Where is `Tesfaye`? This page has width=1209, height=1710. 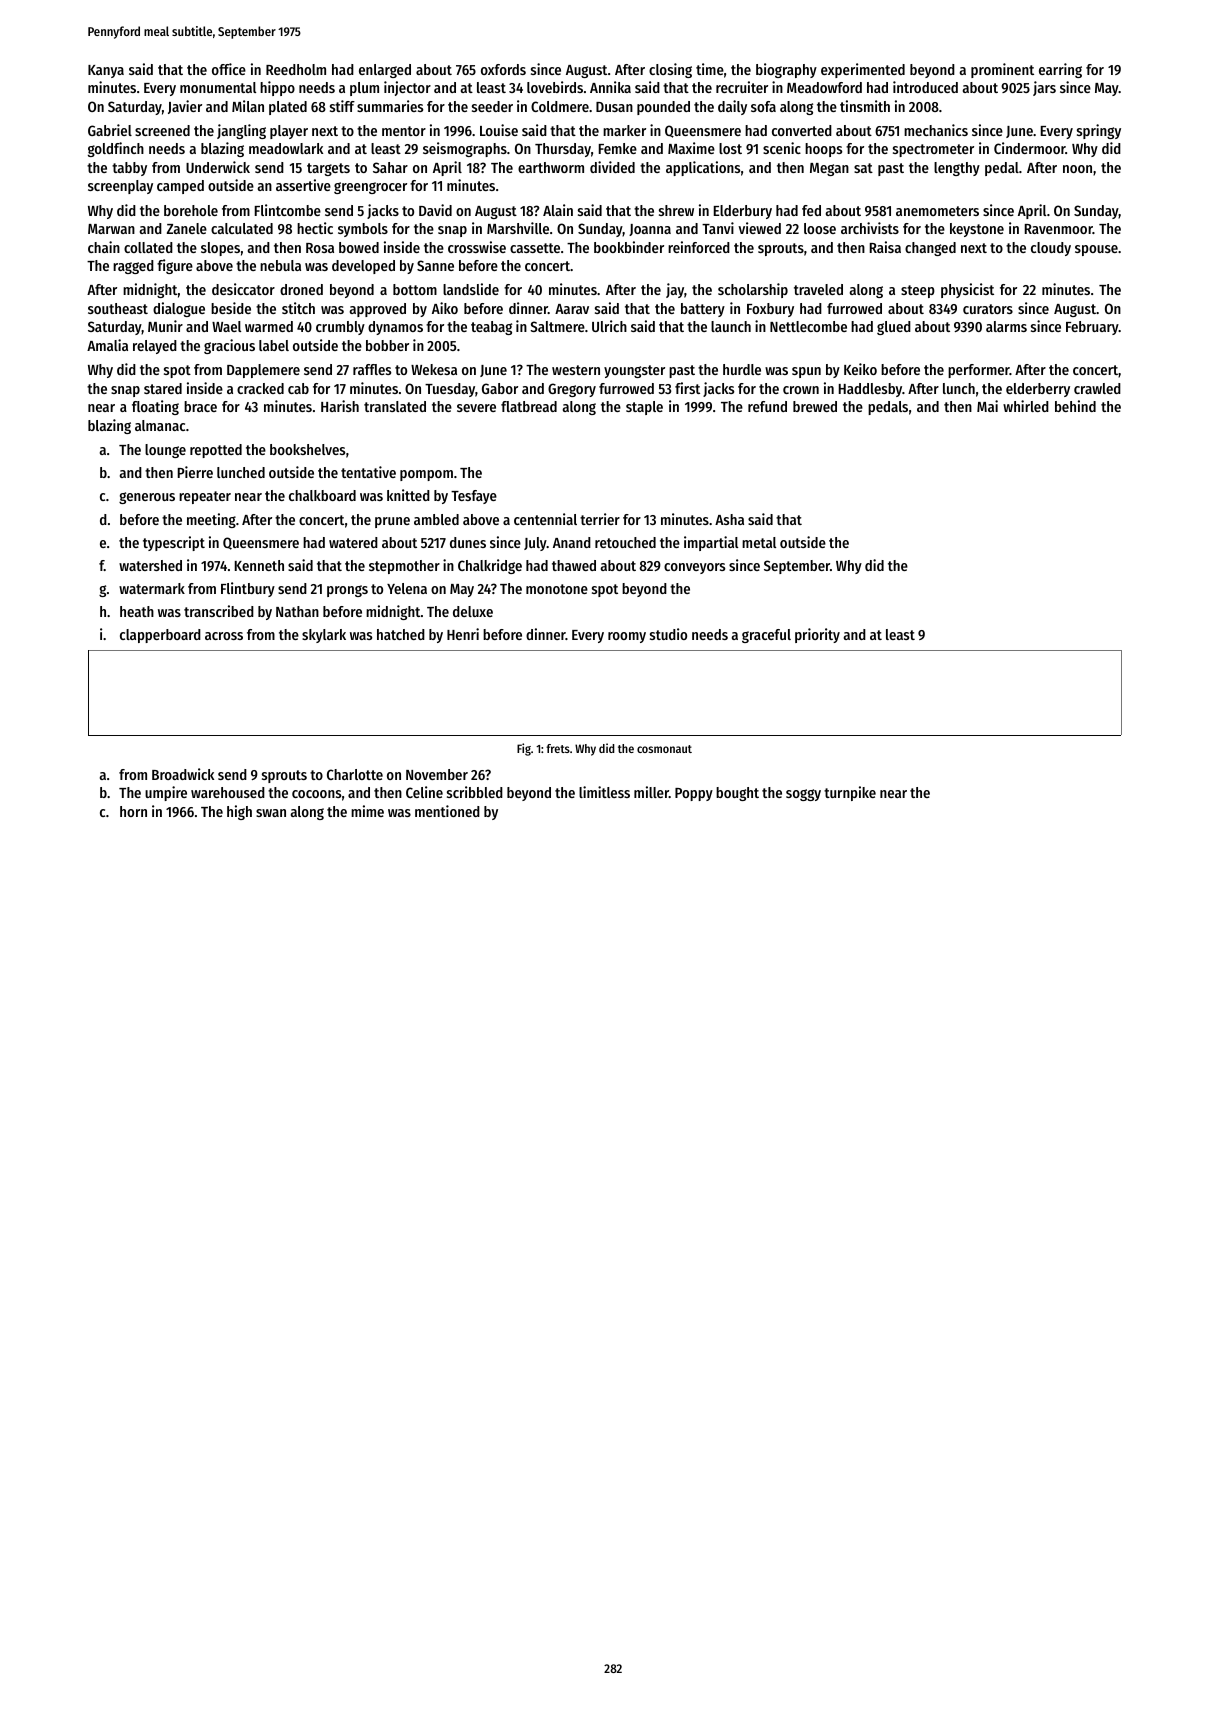
Tesfaye is located at coordinates (474, 497).
